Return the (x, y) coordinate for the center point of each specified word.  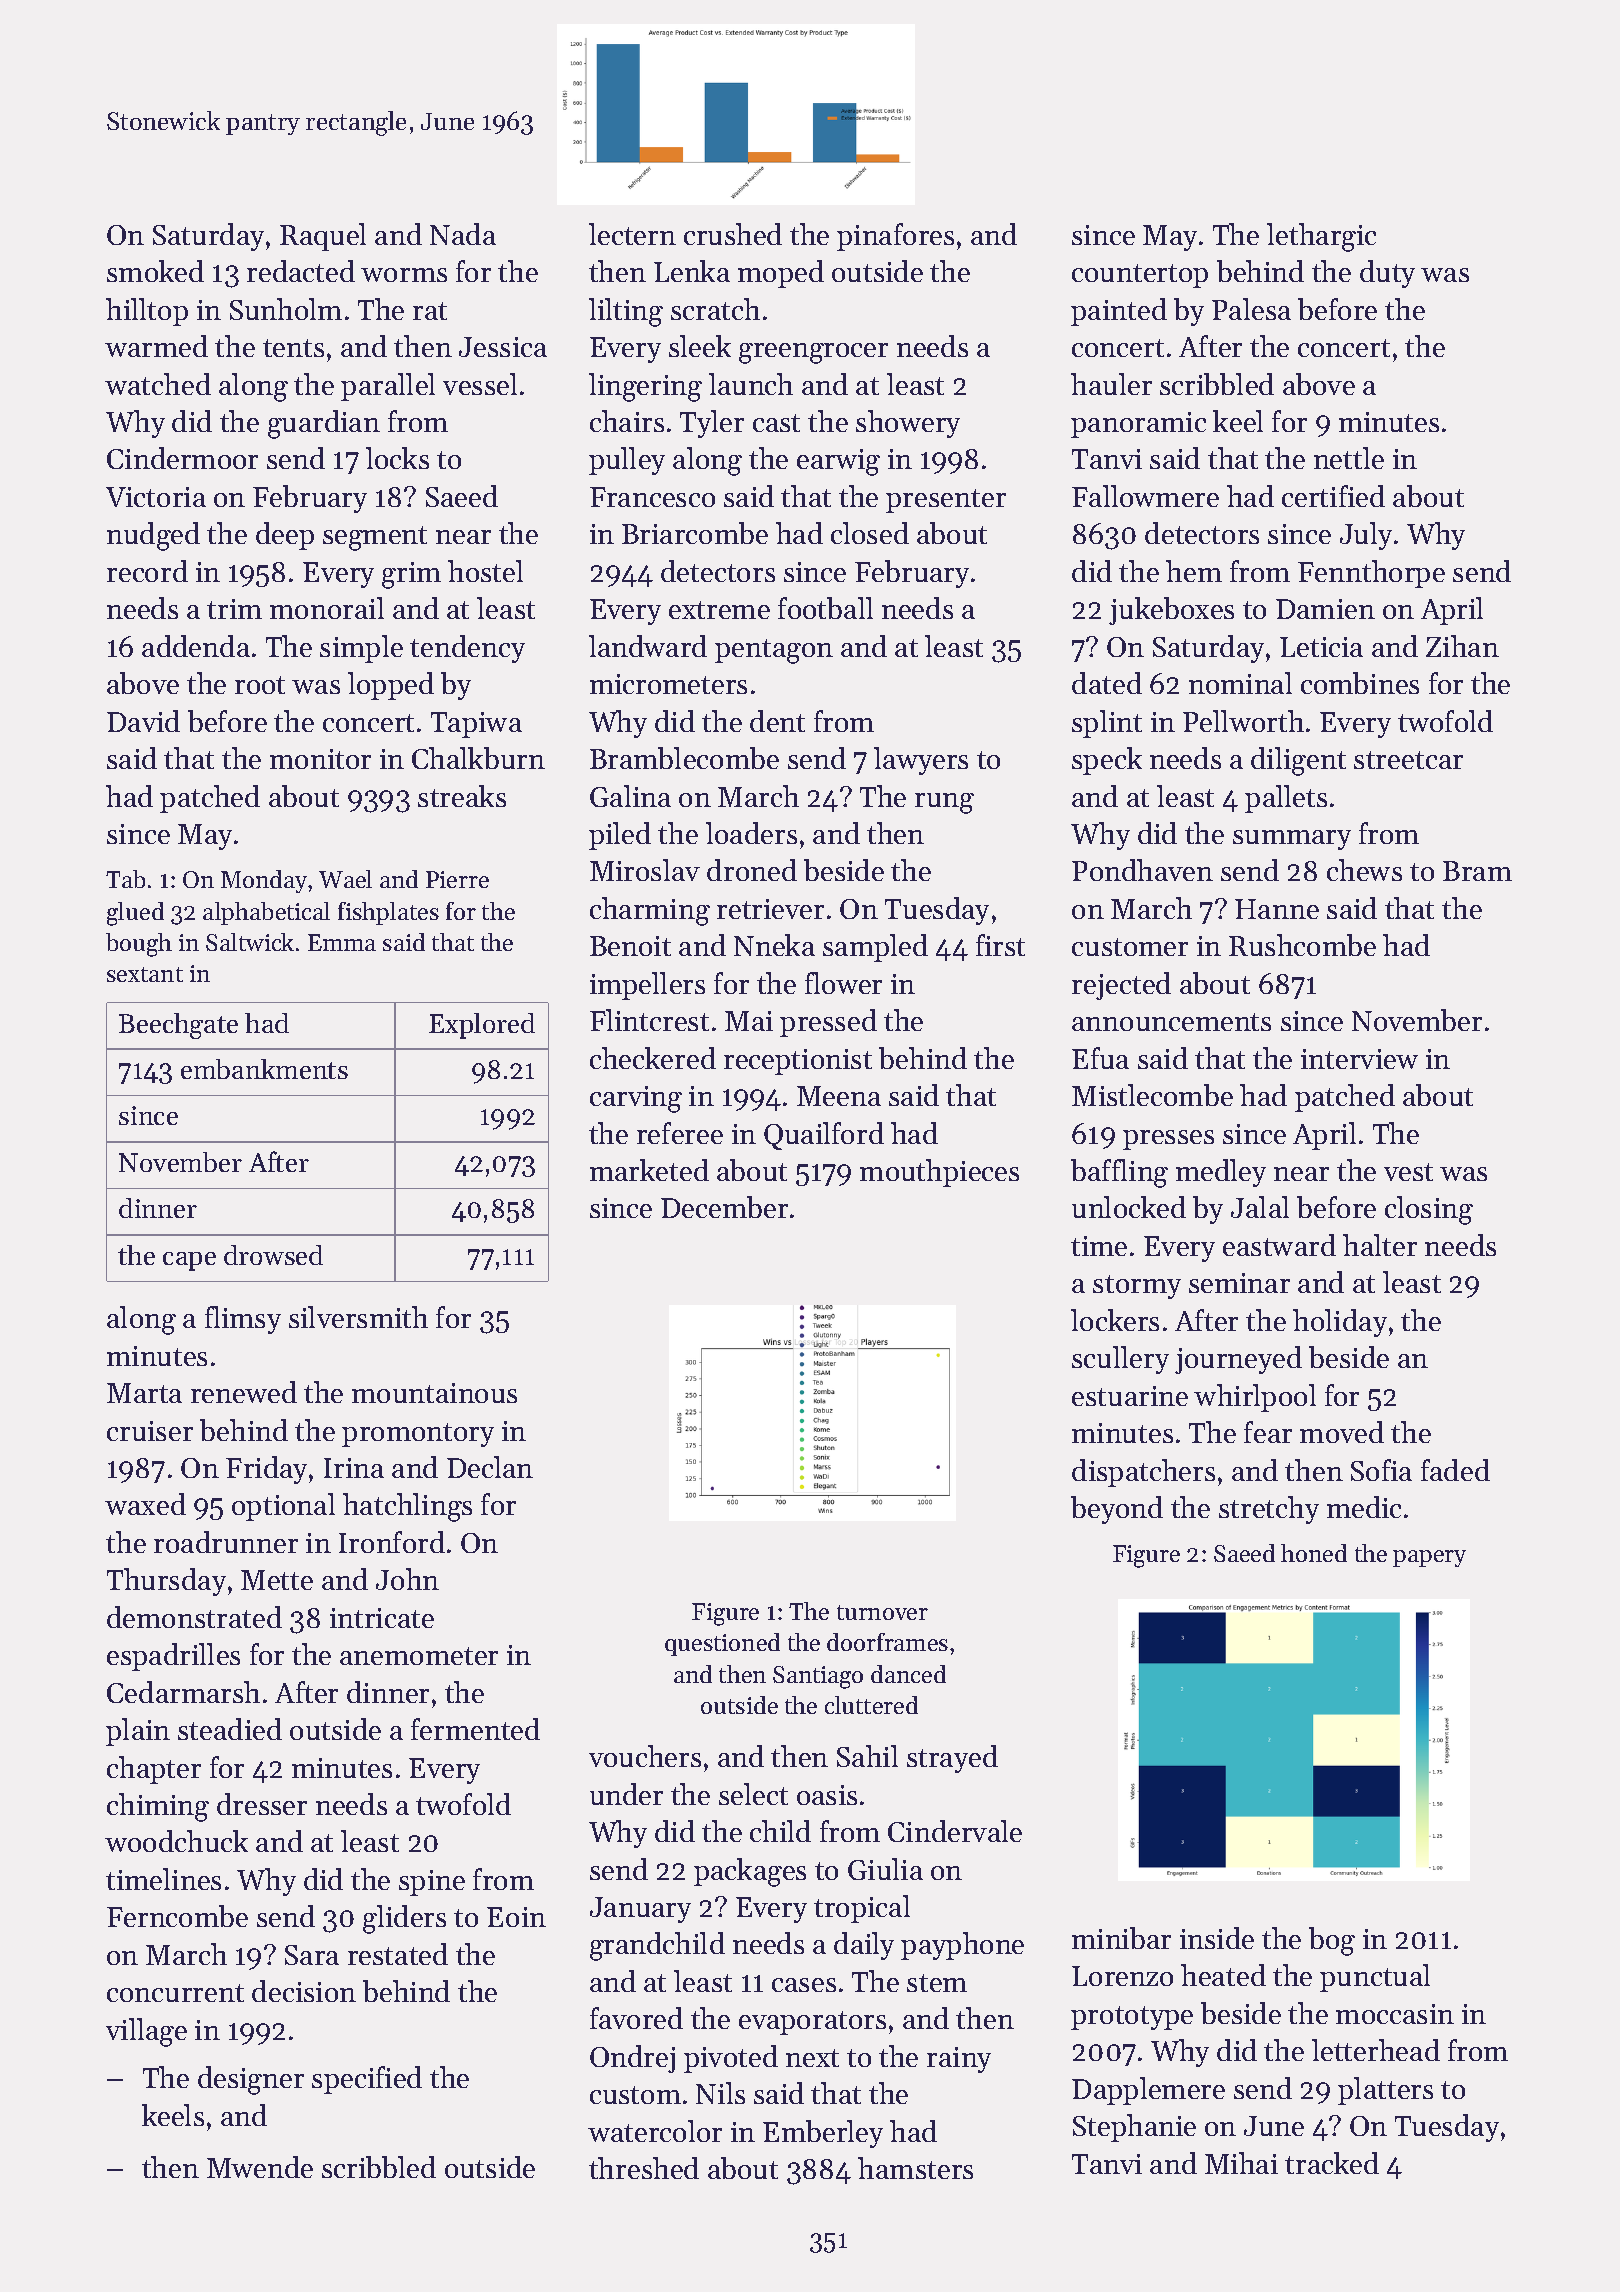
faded (1455, 1470)
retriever (770, 909)
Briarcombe (695, 533)
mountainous (434, 1393)
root (260, 685)
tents (293, 348)
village (146, 2032)
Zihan (1462, 646)
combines (1360, 683)
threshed (644, 2168)
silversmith (358, 1317)
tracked (1332, 2163)
